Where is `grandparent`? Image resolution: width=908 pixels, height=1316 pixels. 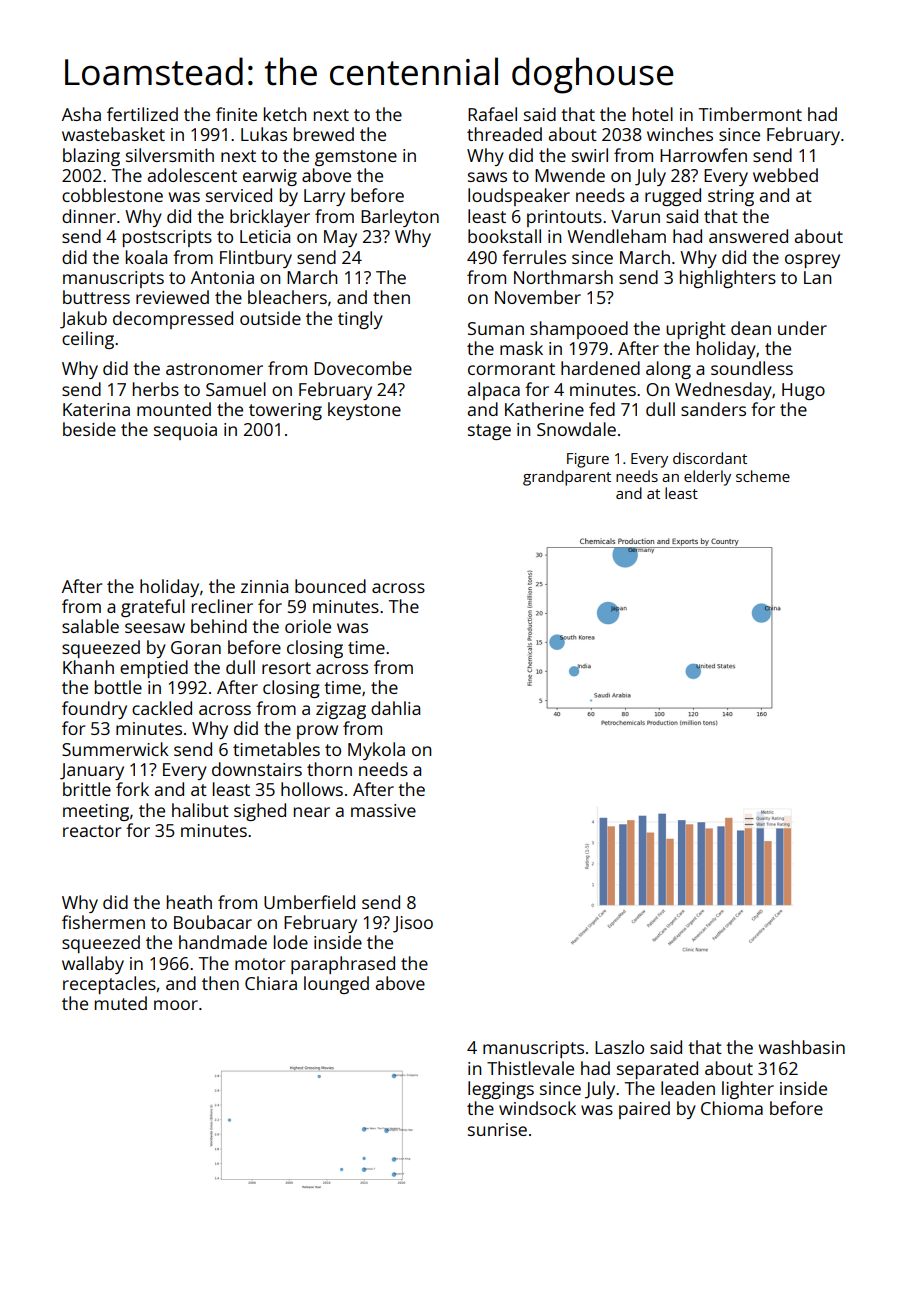
grandparent is located at coordinates (567, 478).
